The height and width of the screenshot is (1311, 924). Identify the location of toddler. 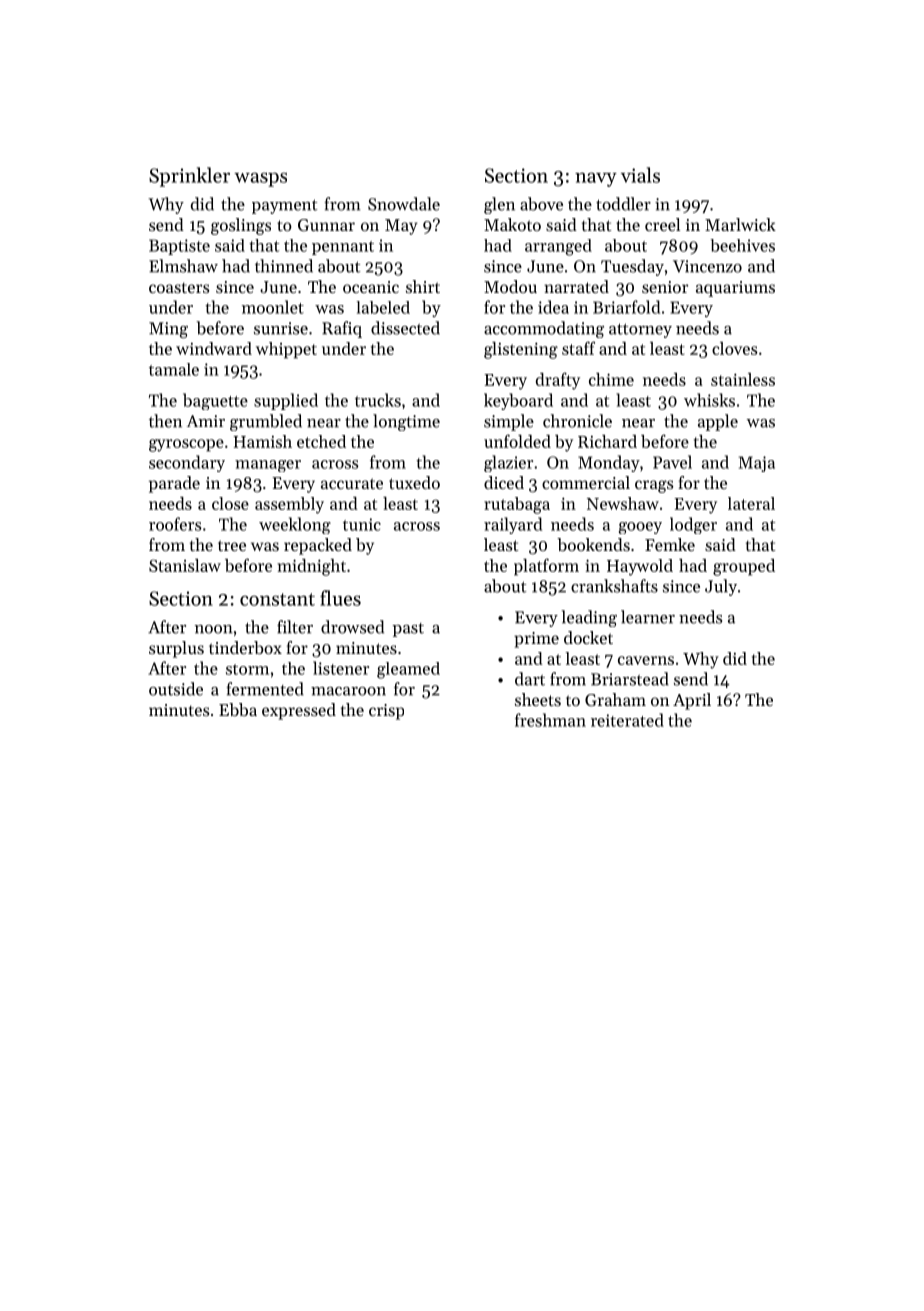
(623, 204).
